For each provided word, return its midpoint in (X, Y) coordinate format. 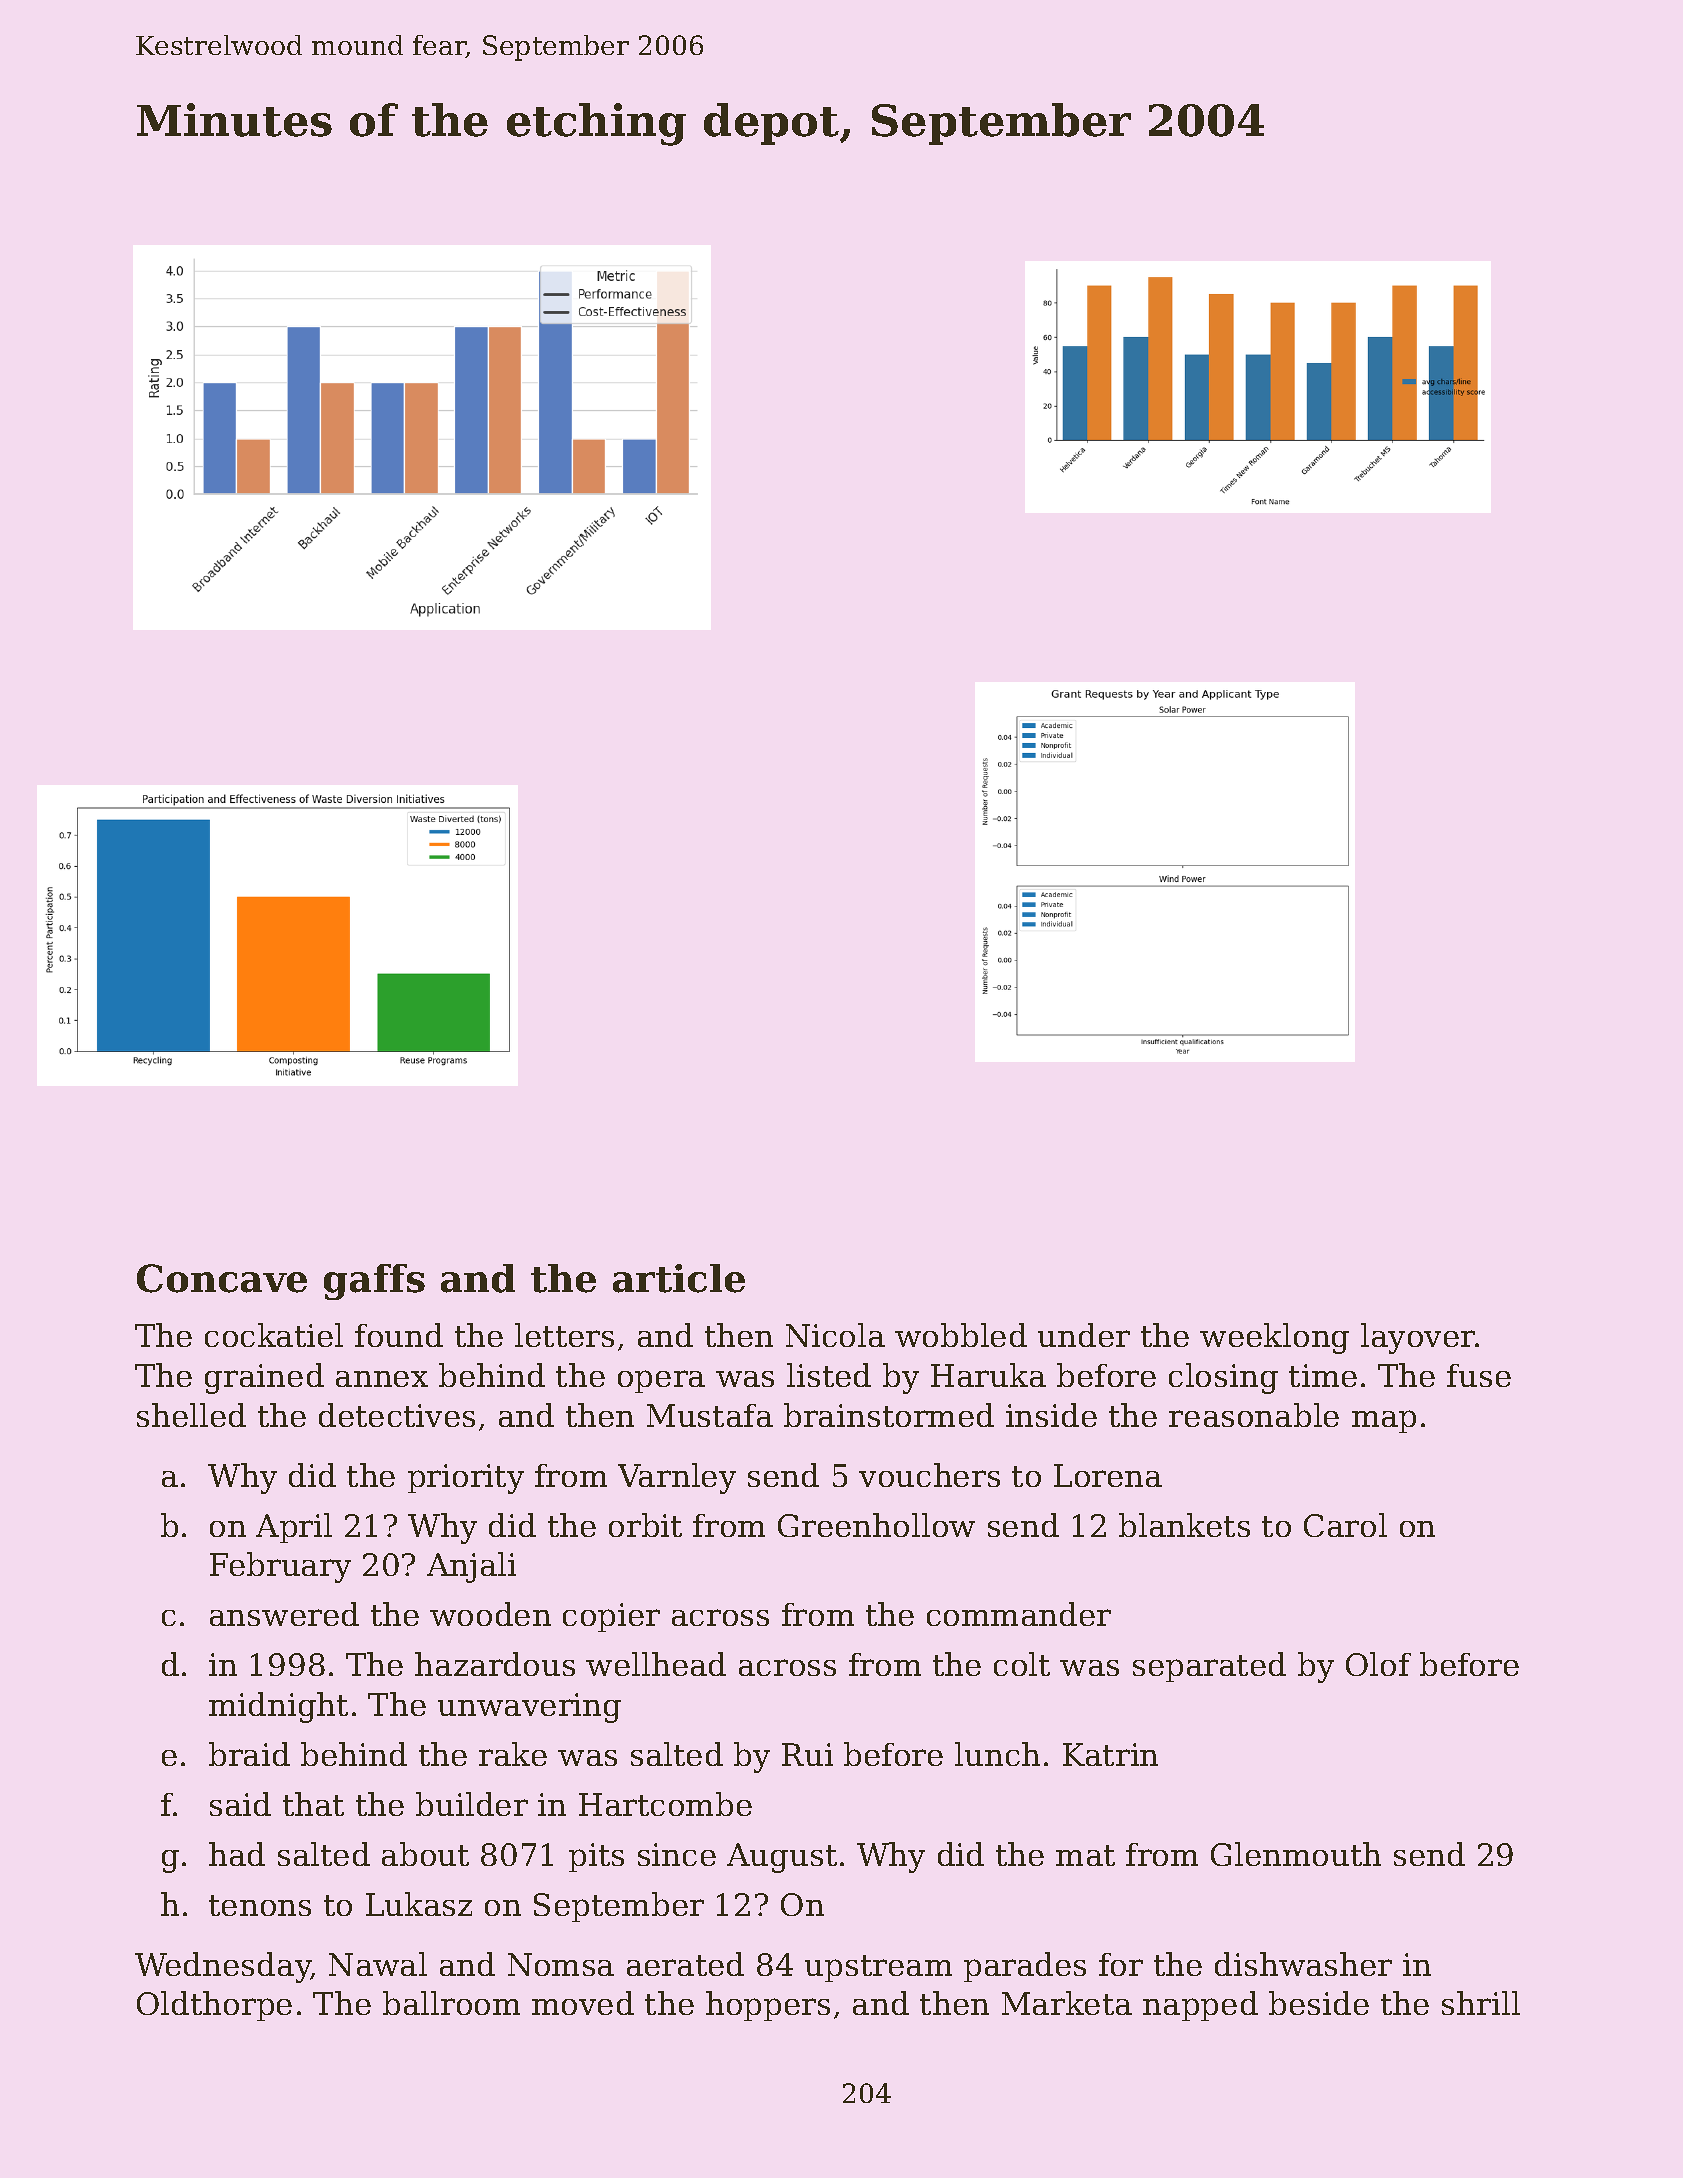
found (399, 1335)
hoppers (768, 2006)
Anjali (471, 1567)
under (1084, 1335)
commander (1019, 1614)
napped (1200, 2006)
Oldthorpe (214, 2006)
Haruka (988, 1375)
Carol (1345, 1525)
